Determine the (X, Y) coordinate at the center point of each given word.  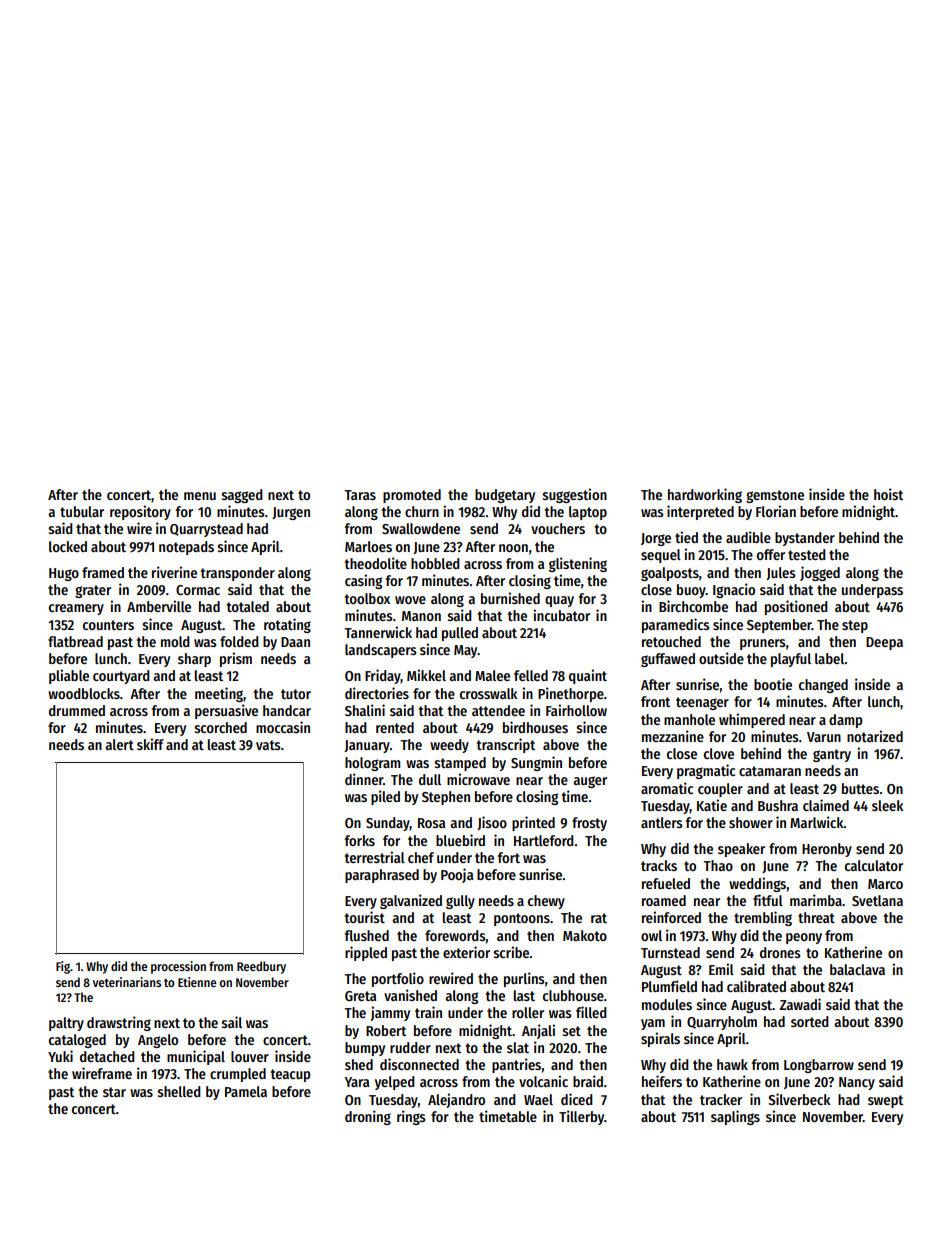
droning (368, 1117)
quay (559, 601)
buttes (860, 788)
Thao (718, 865)
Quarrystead (206, 530)
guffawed (668, 660)
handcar (287, 710)
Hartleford (544, 840)
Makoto (585, 935)
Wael (538, 1099)
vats (268, 745)
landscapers (381, 651)
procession (178, 967)
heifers (662, 1081)
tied (686, 537)
